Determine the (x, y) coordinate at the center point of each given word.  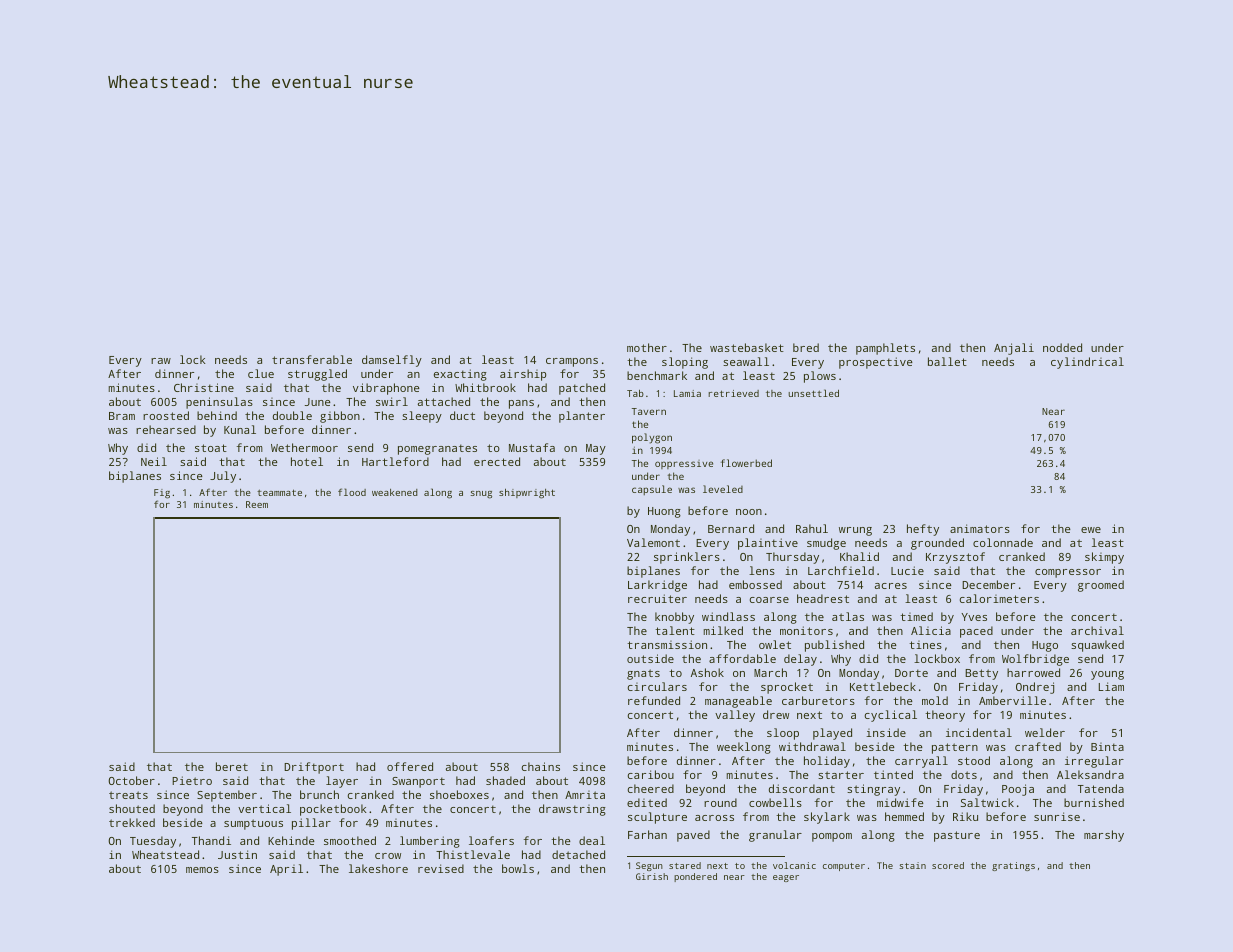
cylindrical (1087, 363)
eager (786, 878)
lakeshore (378, 868)
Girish (652, 876)
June (318, 402)
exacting (460, 375)
